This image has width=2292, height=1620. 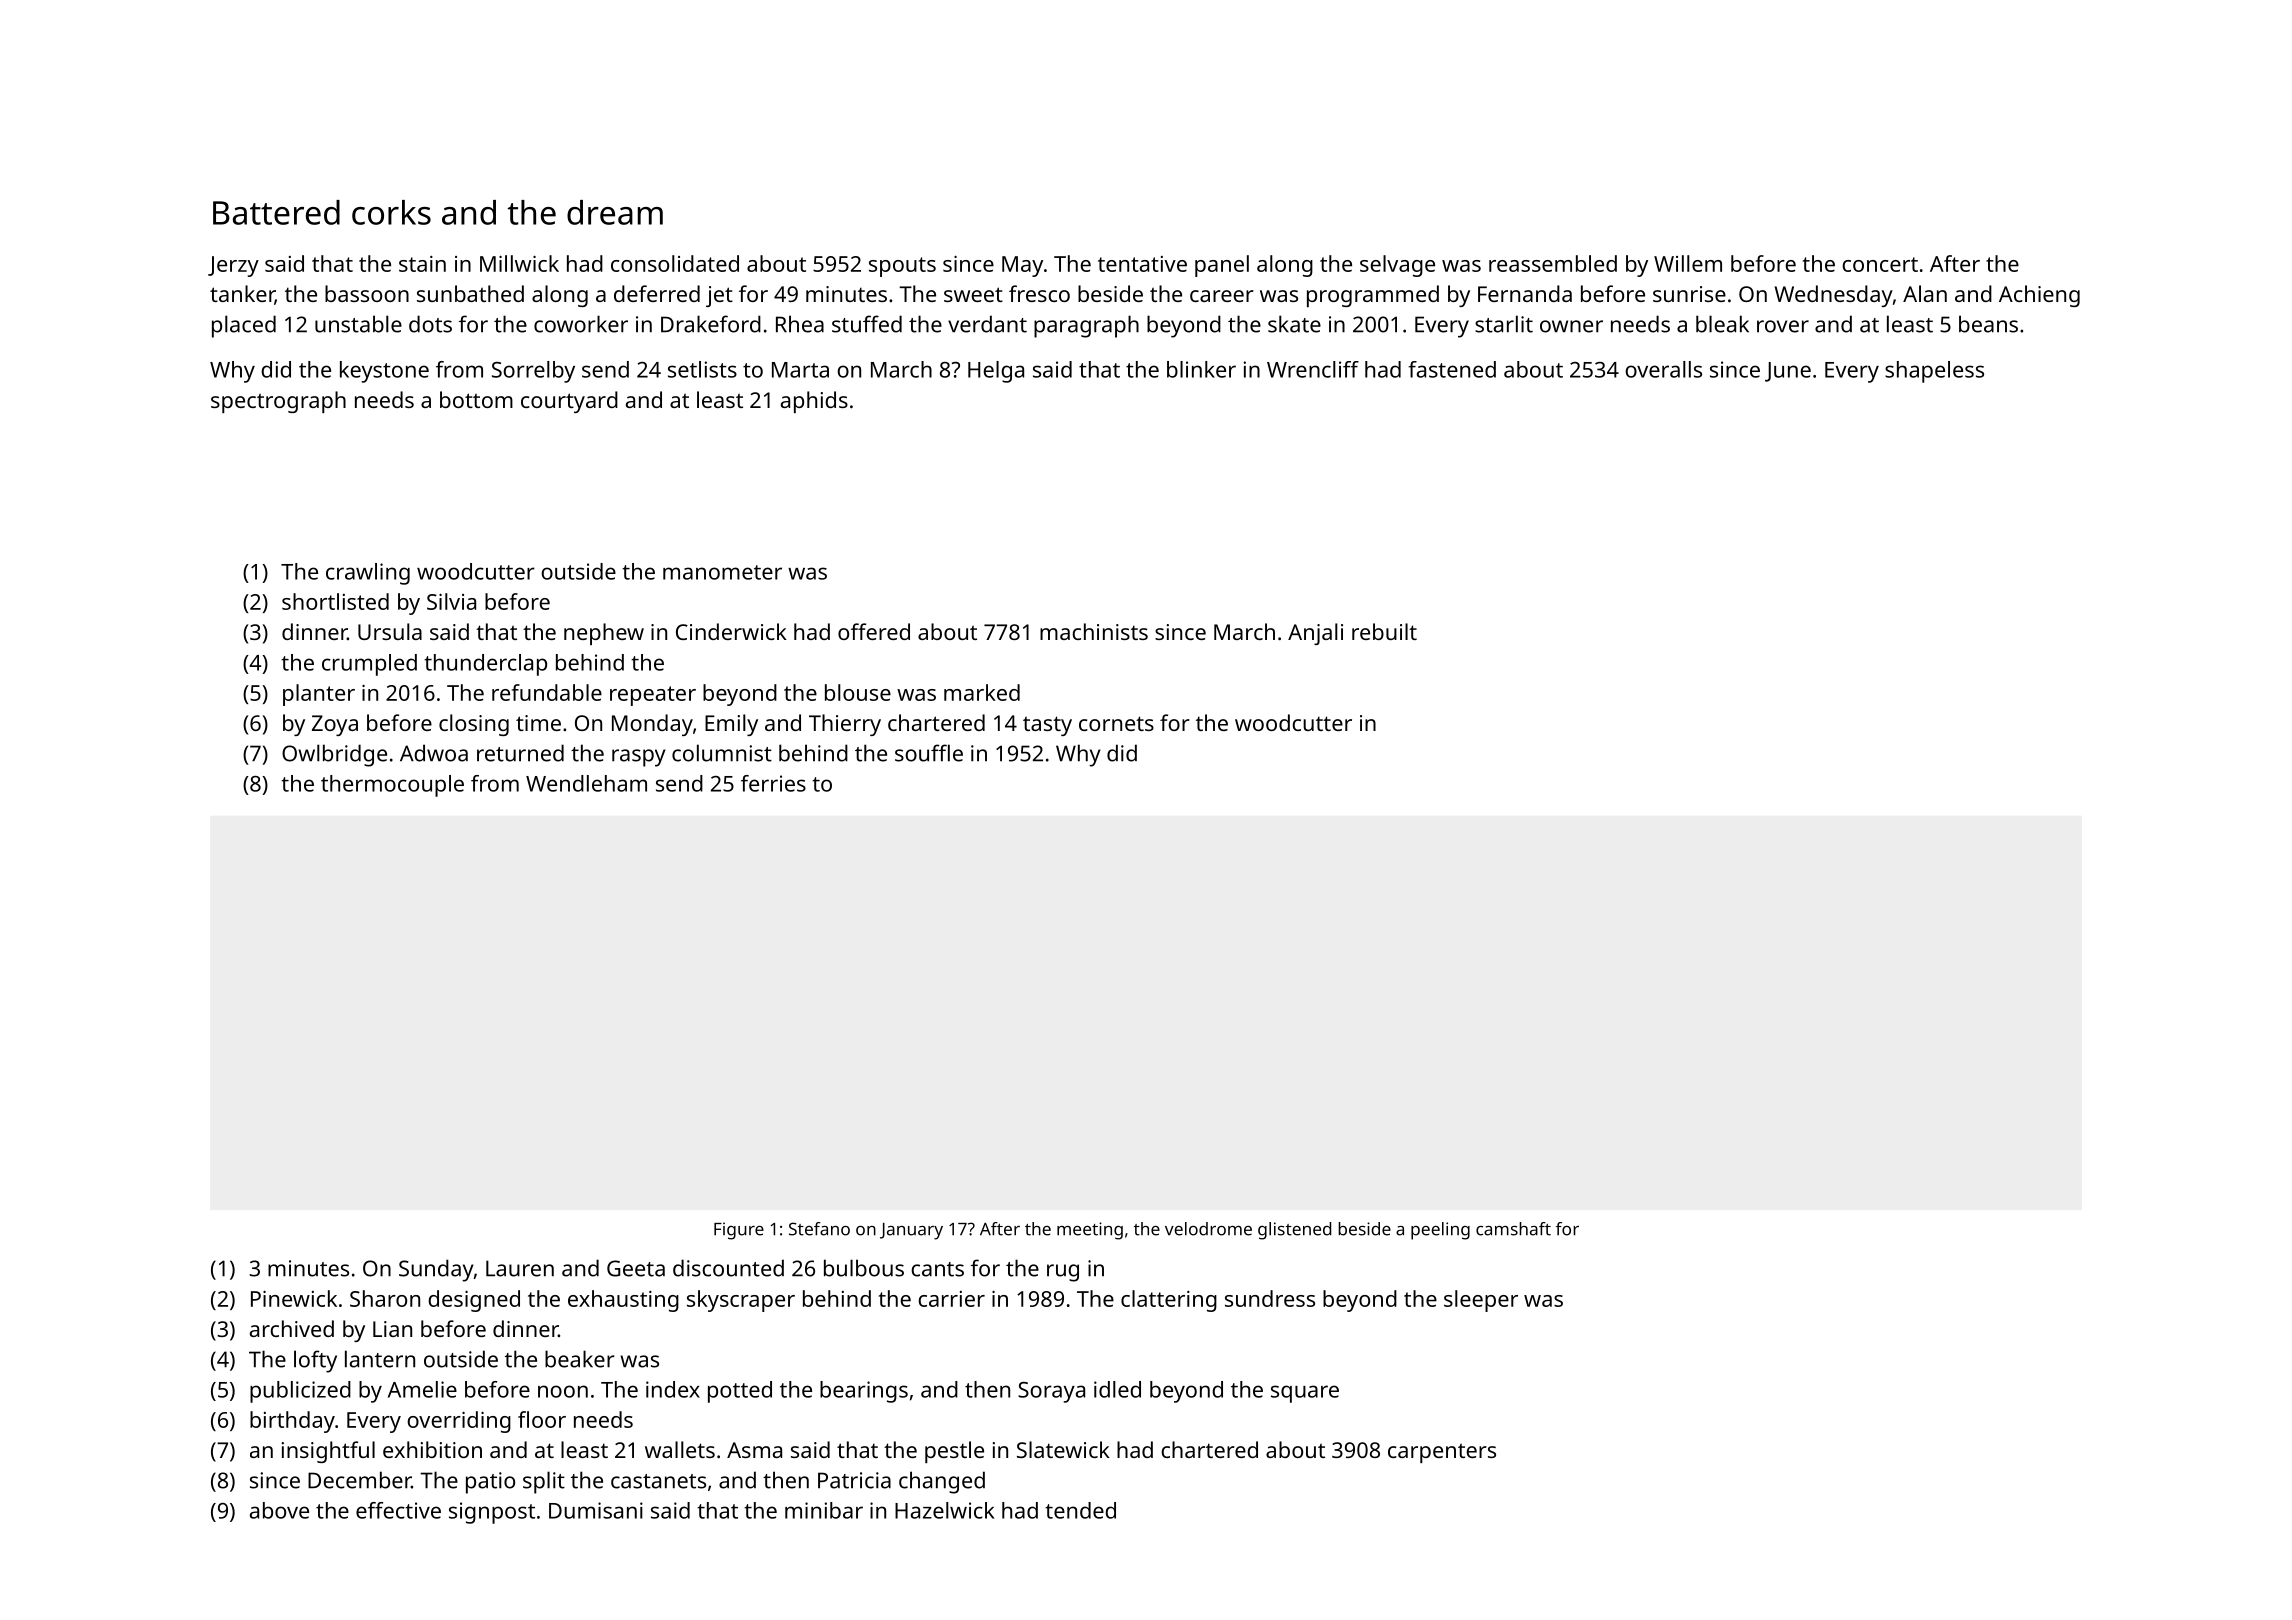 I want to click on Sunday, so click(x=436, y=1270).
